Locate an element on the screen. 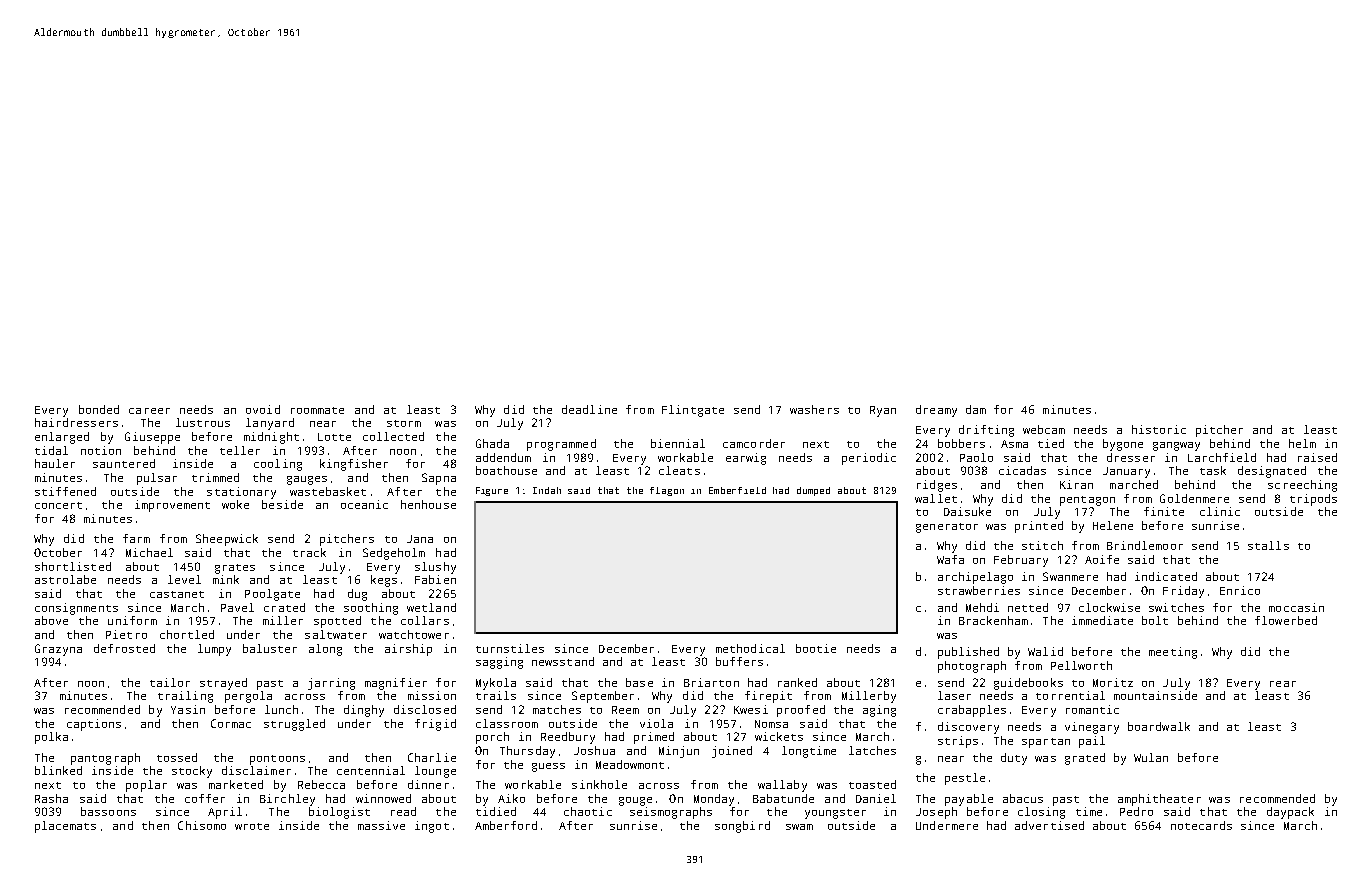 The height and width of the screenshot is (887, 1372). disclosed is located at coordinates (425, 709).
